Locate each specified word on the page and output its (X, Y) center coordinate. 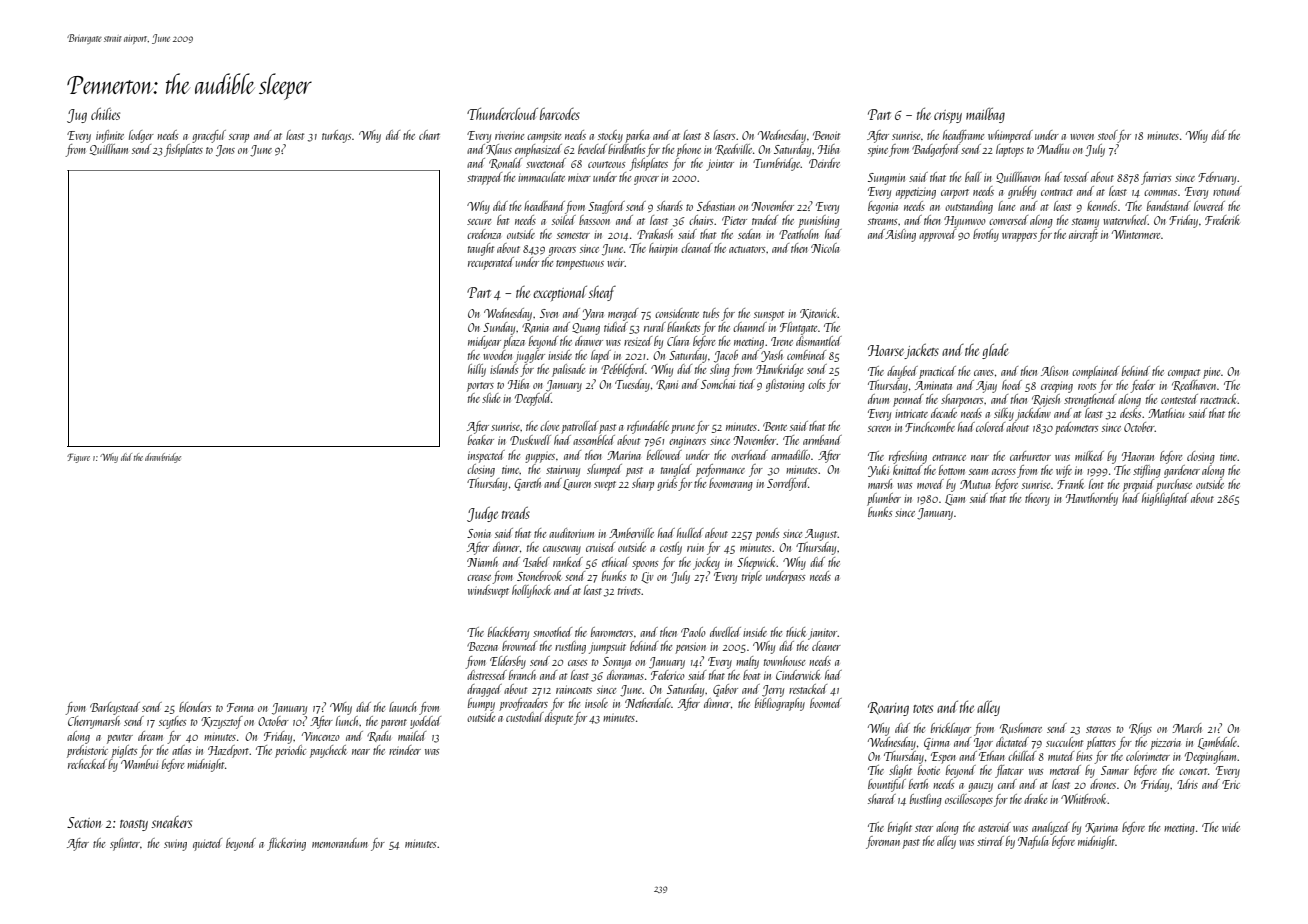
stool (1108, 135)
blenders (195, 707)
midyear (484, 342)
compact (1184, 374)
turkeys (336, 136)
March (1187, 728)
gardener (1182, 471)
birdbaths (626, 149)
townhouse (784, 661)
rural (655, 327)
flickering (286, 844)
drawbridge (163, 458)
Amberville (631, 533)
